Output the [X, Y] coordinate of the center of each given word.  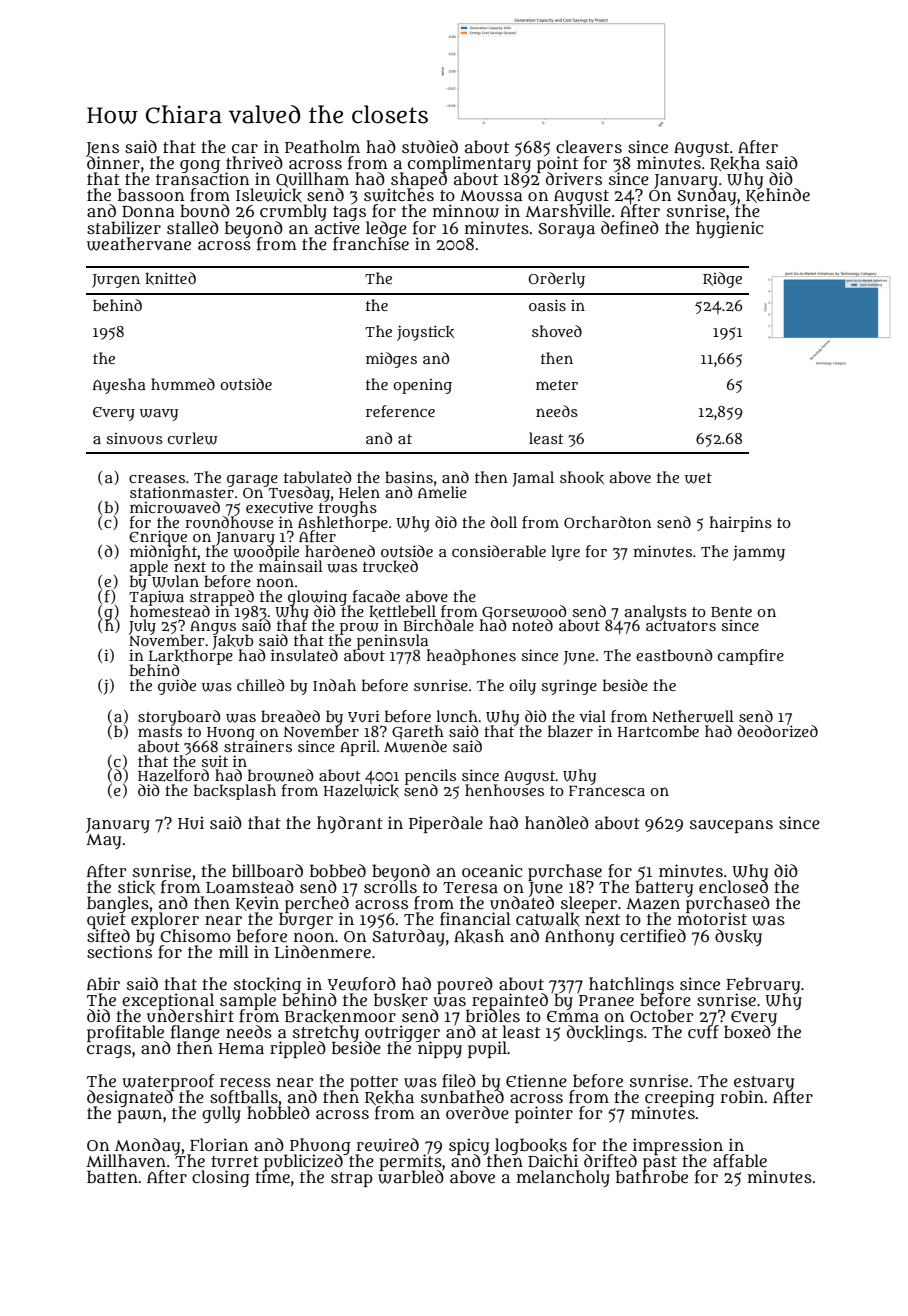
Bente [731, 612]
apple [149, 568]
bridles [493, 1016]
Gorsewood [524, 612]
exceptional [169, 1001]
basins [409, 477]
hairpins [741, 524]
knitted [170, 278]
